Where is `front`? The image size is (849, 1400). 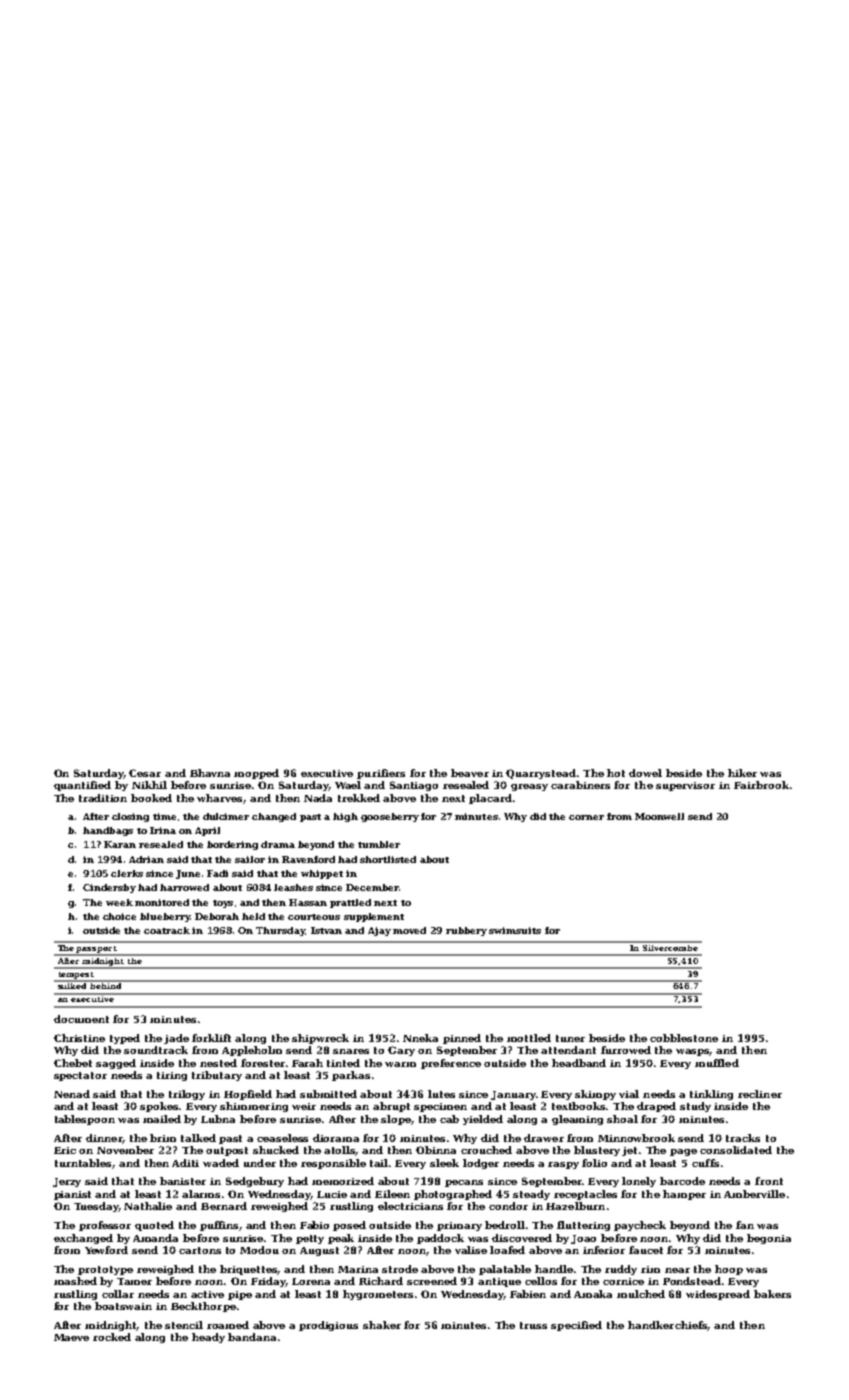 front is located at coordinates (769, 1181).
